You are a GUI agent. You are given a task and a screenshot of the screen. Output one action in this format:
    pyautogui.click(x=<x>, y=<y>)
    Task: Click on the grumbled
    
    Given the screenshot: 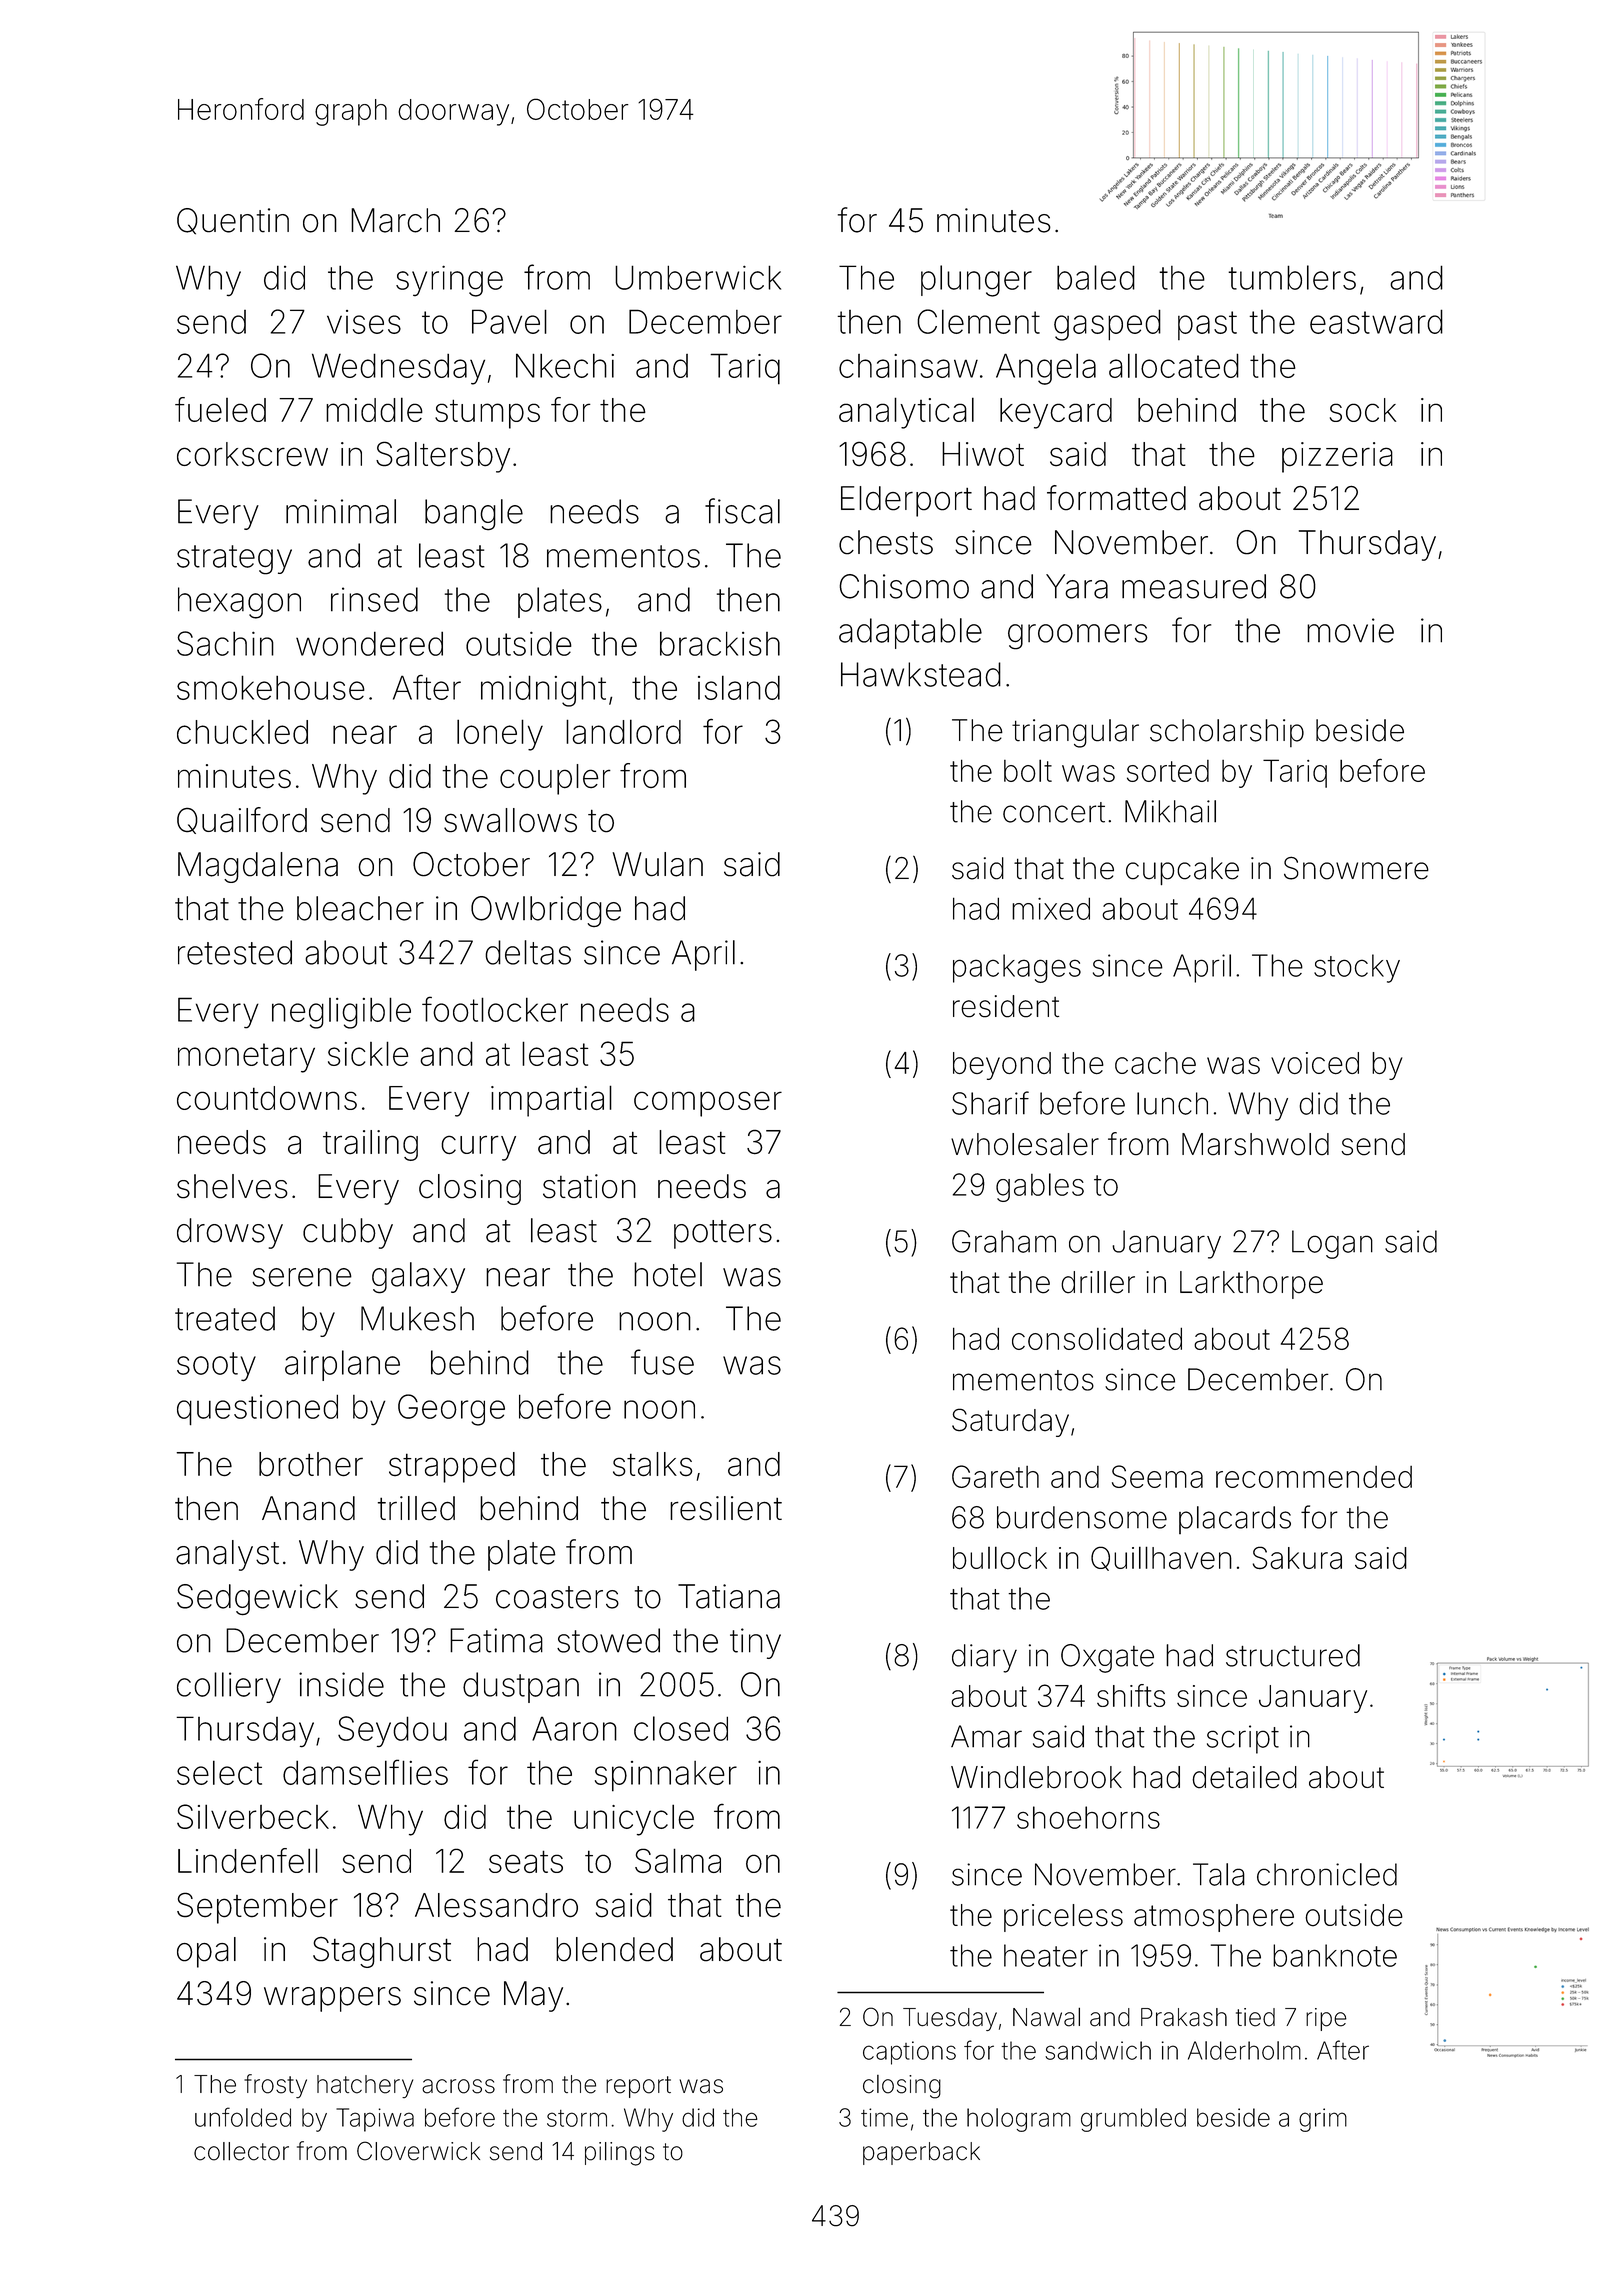 What is the action you would take?
    pyautogui.click(x=1133, y=2120)
